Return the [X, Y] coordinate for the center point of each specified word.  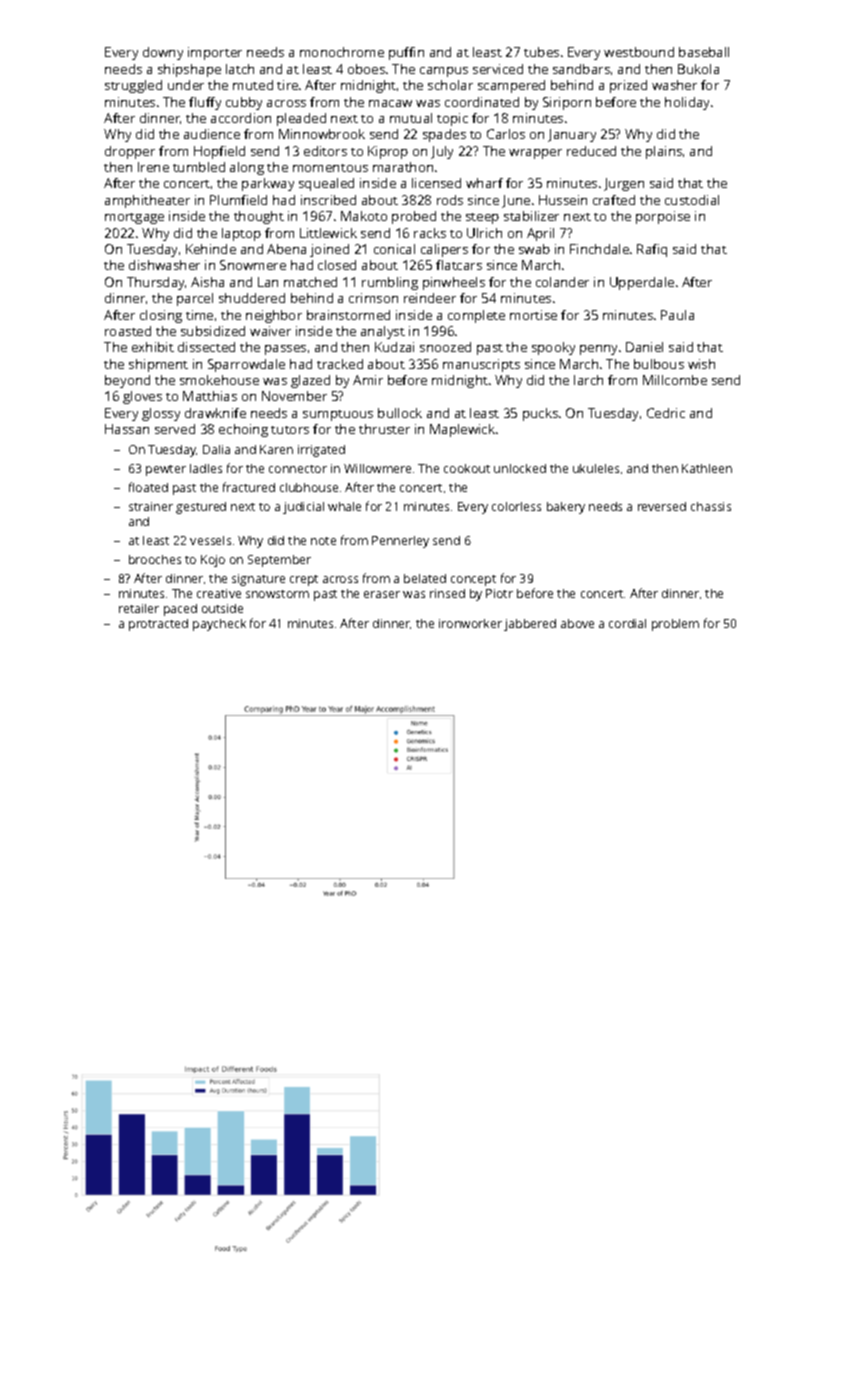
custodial [692, 200]
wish [701, 364]
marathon [403, 167]
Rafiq [652, 250]
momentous [330, 168]
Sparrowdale [246, 365]
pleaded [301, 119]
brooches [155, 559]
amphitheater [147, 201]
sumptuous [338, 415]
